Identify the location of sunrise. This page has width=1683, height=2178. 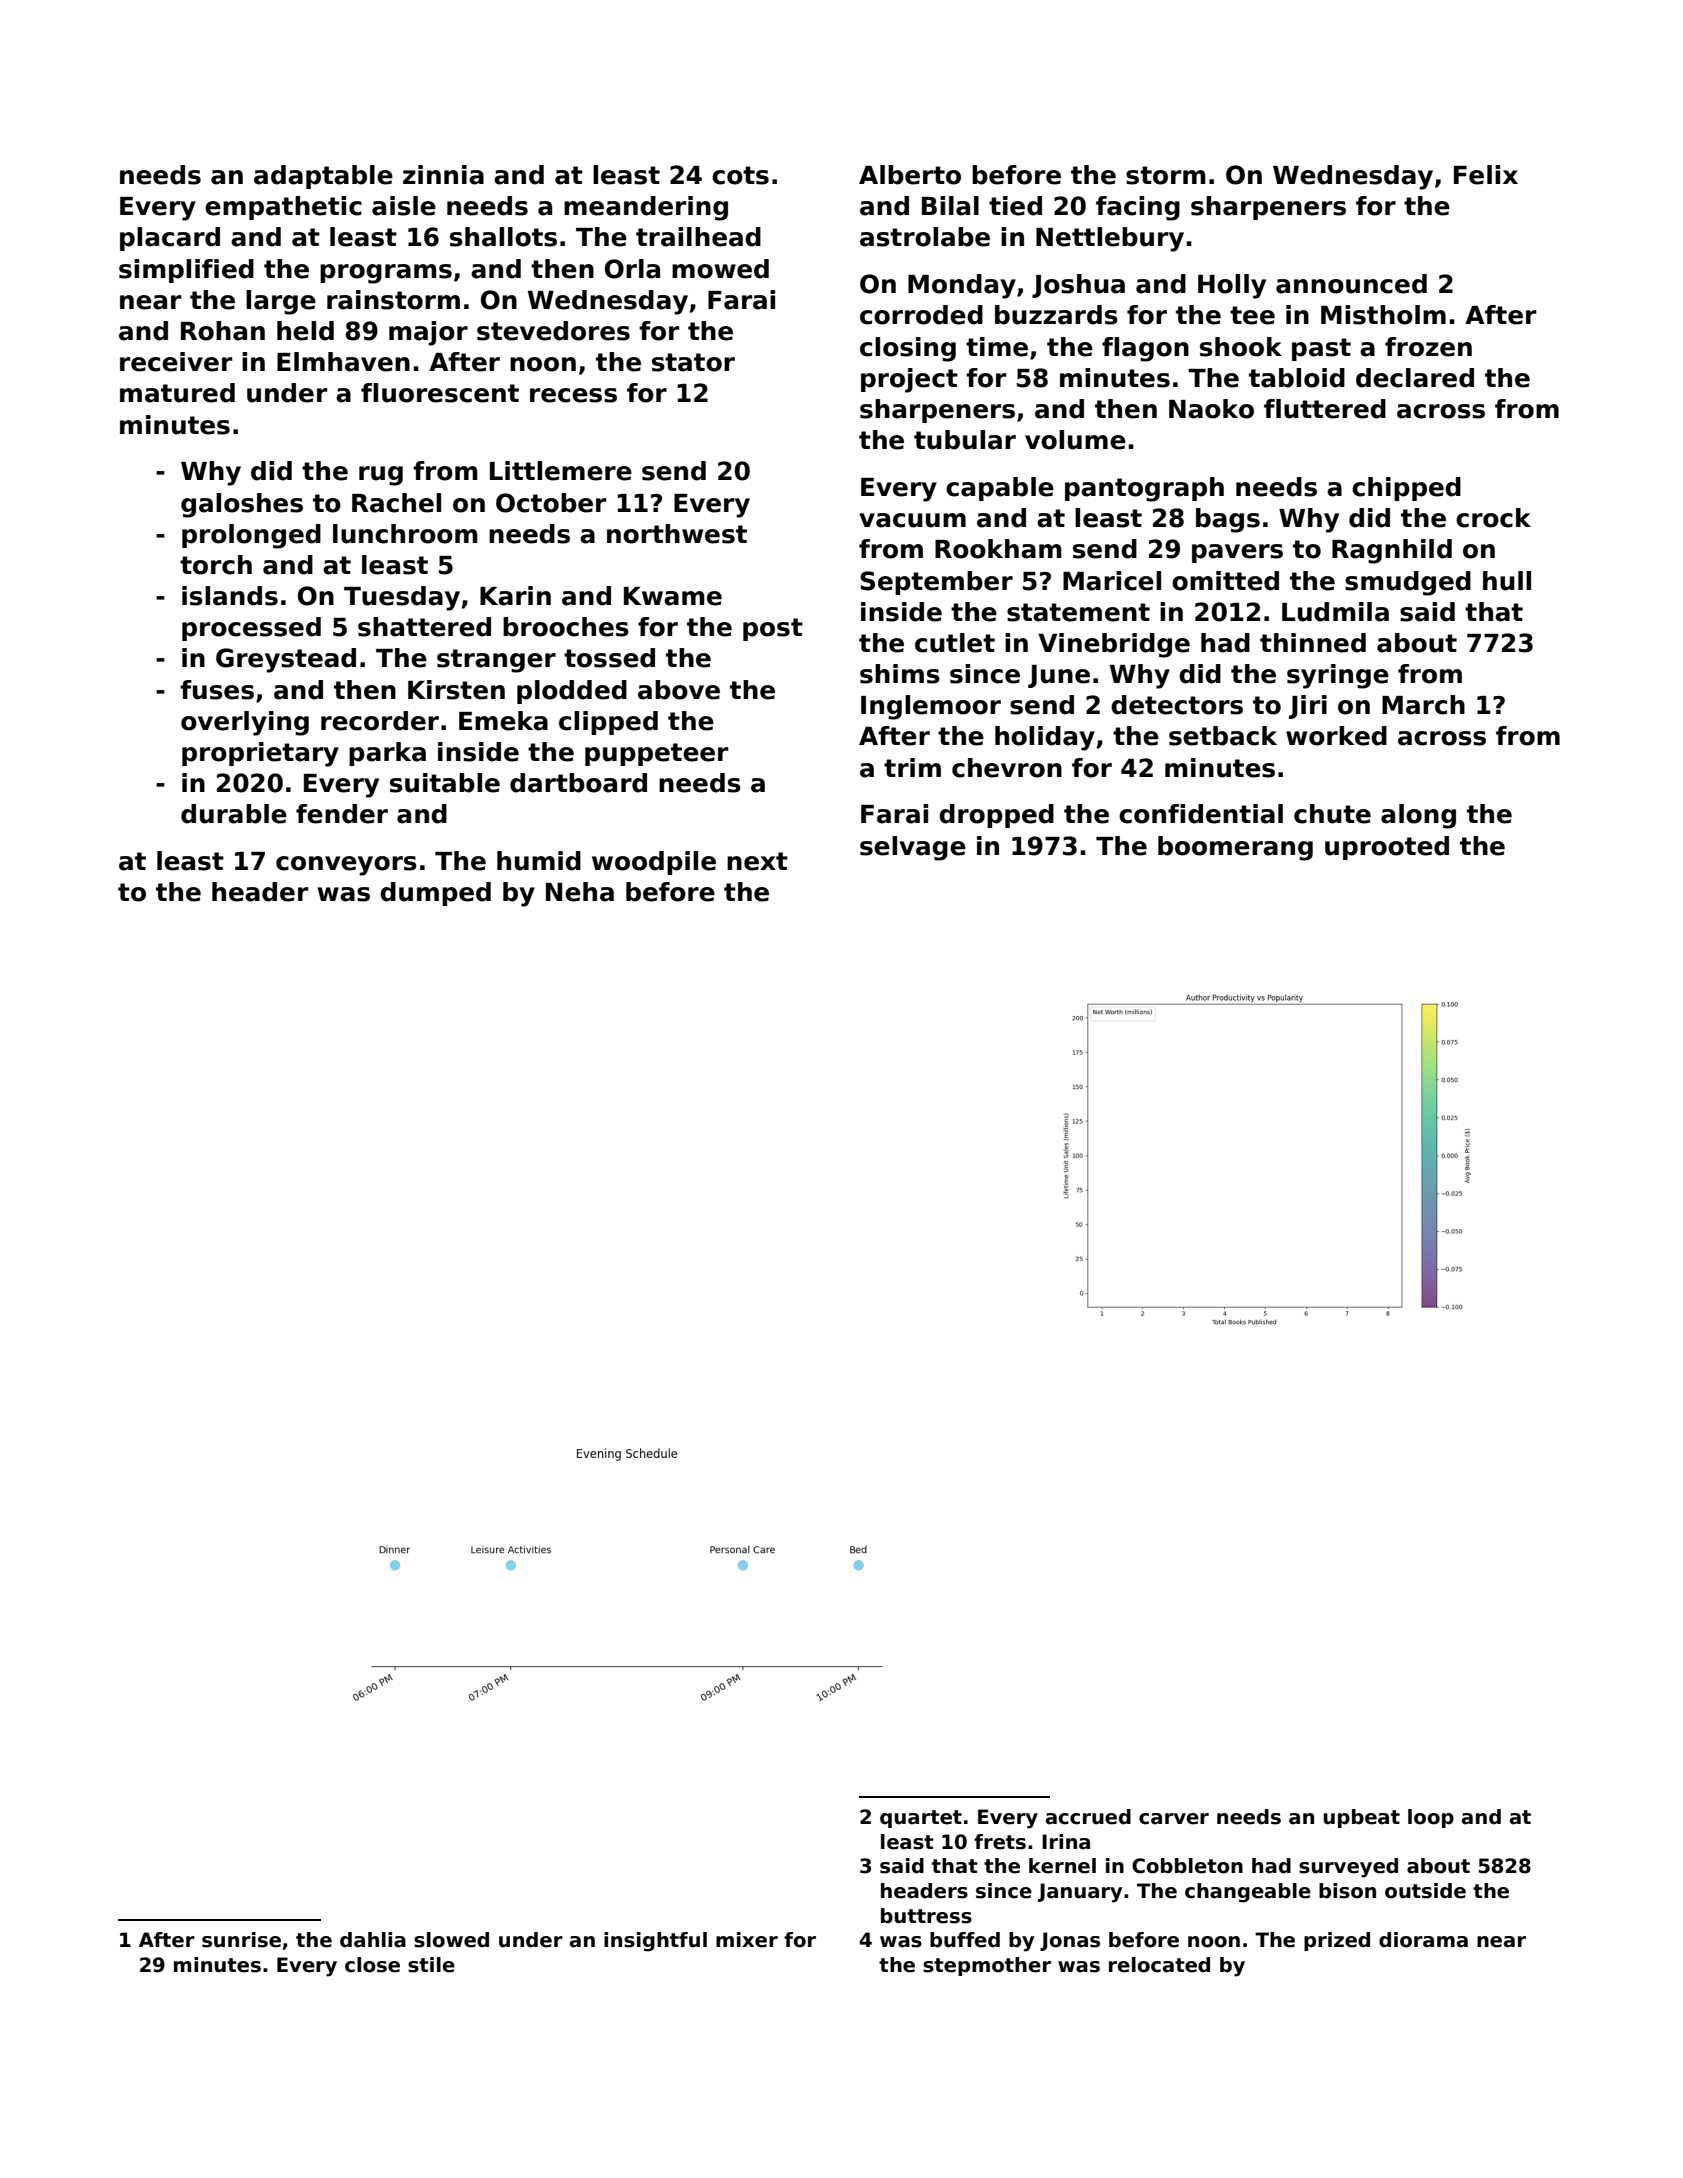
(241, 1940).
